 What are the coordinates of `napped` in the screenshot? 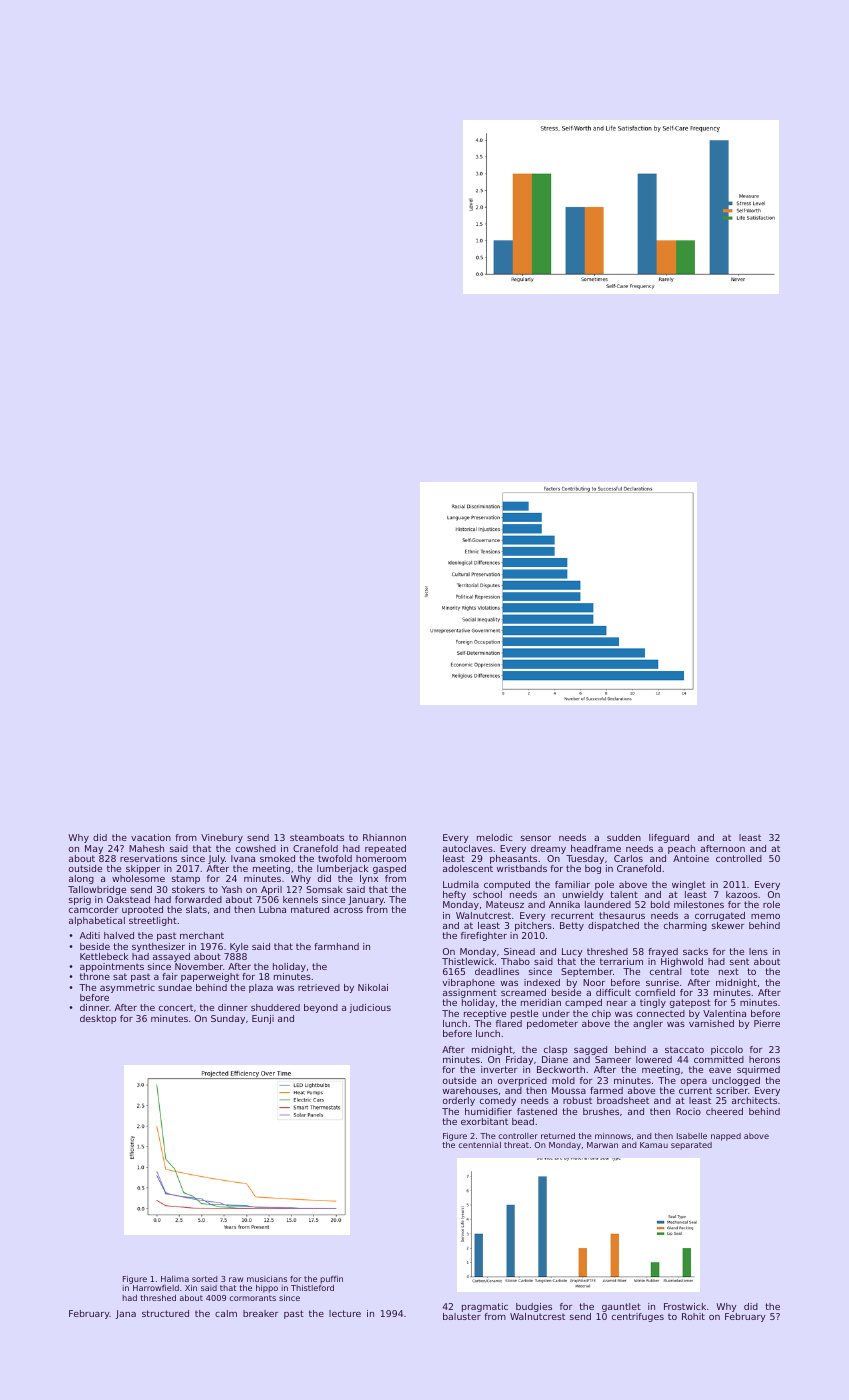 It's located at (726, 1137).
